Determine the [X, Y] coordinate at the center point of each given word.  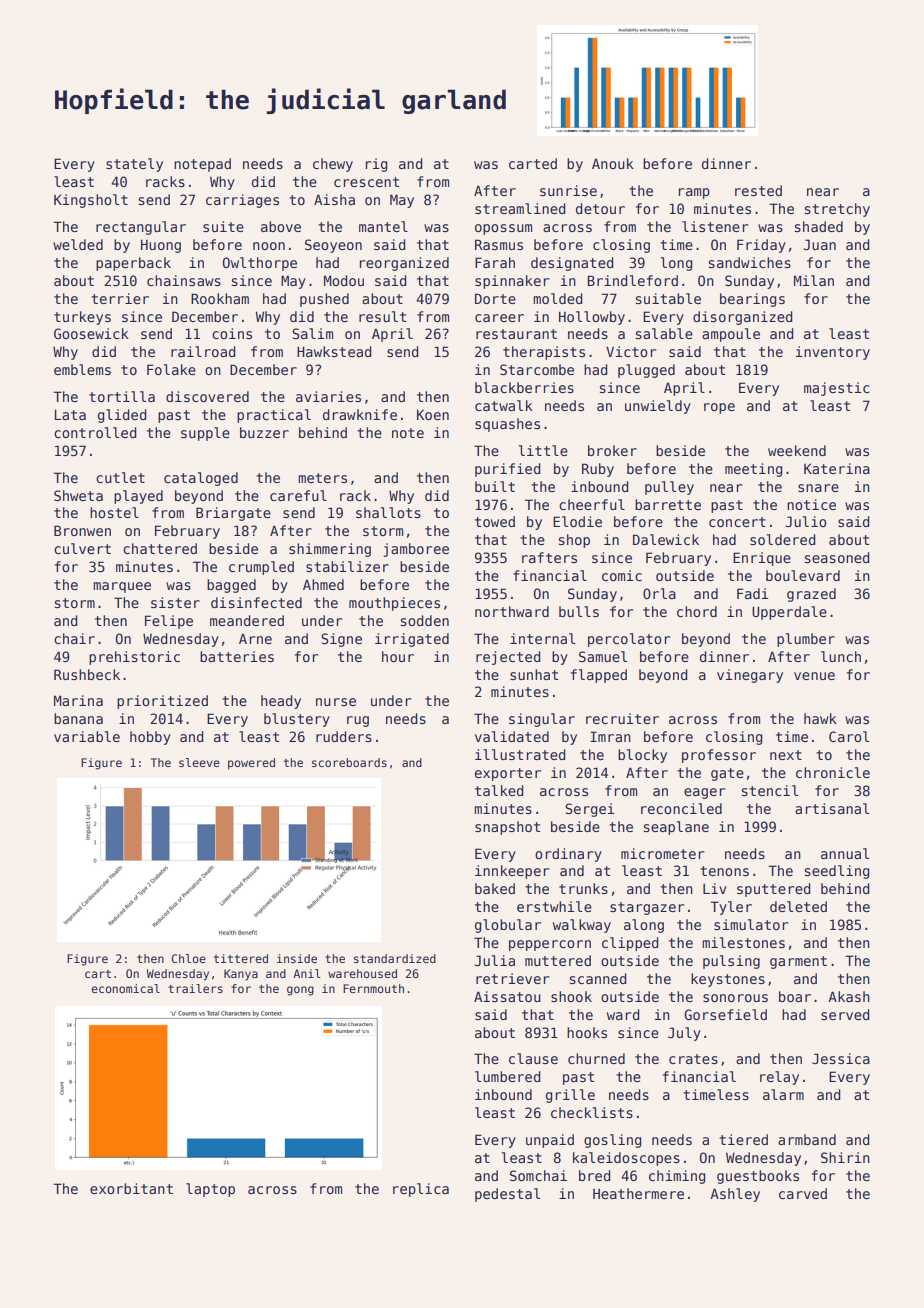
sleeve [199, 762]
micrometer [662, 853]
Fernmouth [373, 988]
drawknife [360, 414]
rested [758, 190]
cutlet [120, 477]
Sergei [590, 810]
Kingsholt [91, 201]
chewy [333, 165]
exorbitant [131, 1188]
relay [779, 1078]
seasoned [837, 557]
